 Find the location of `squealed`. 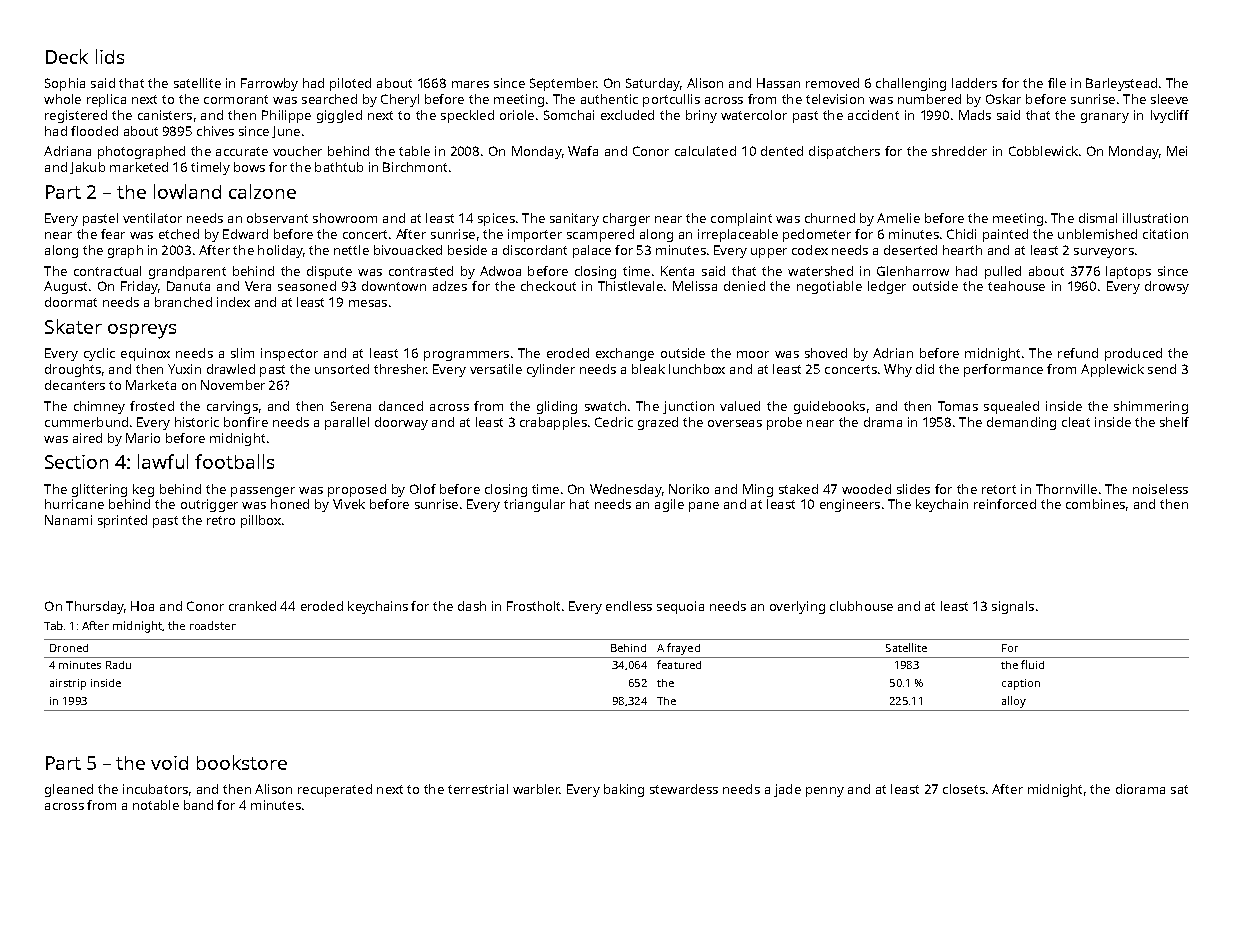

squealed is located at coordinates (1011, 407).
